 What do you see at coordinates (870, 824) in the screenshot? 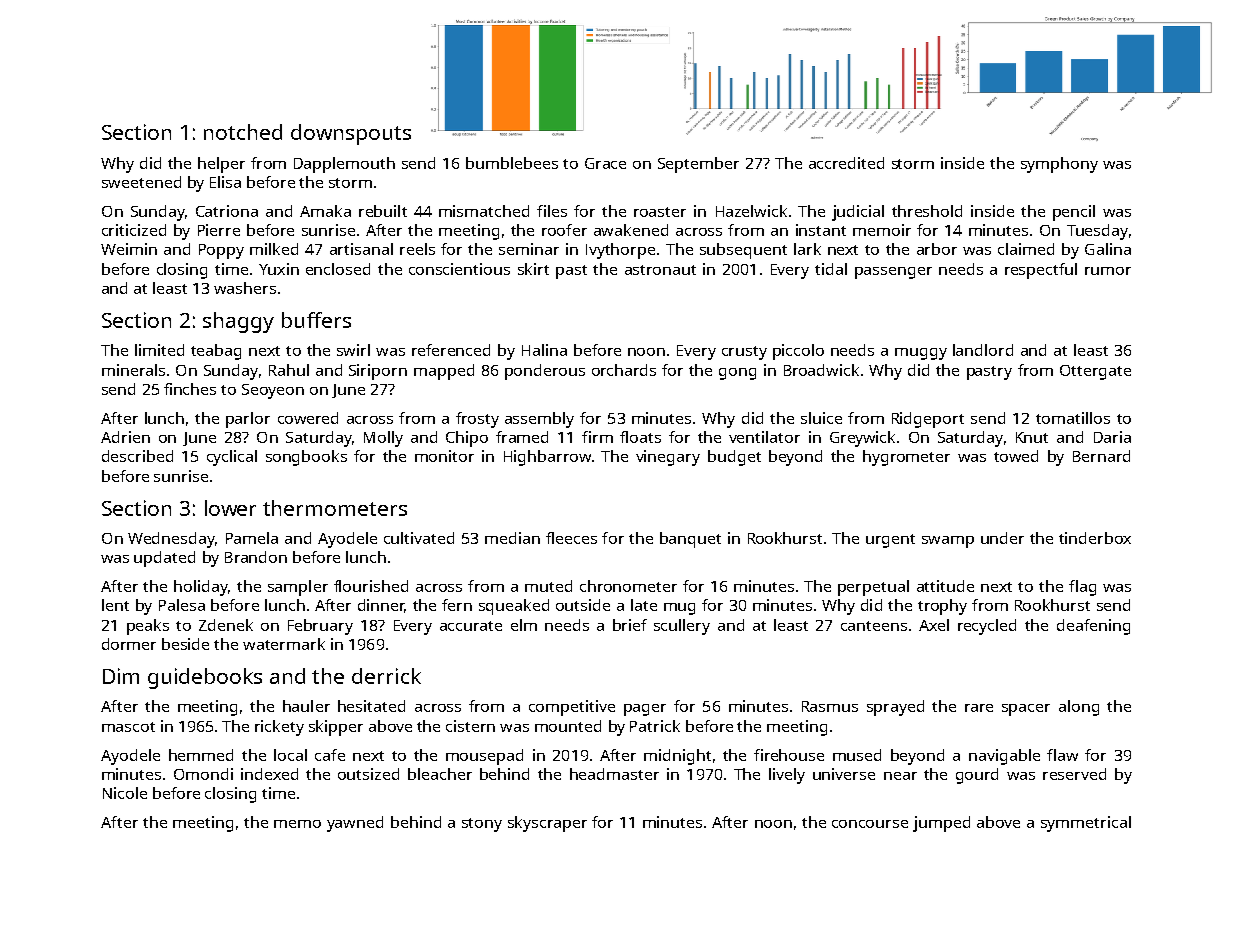
I see `concourse` at bounding box center [870, 824].
